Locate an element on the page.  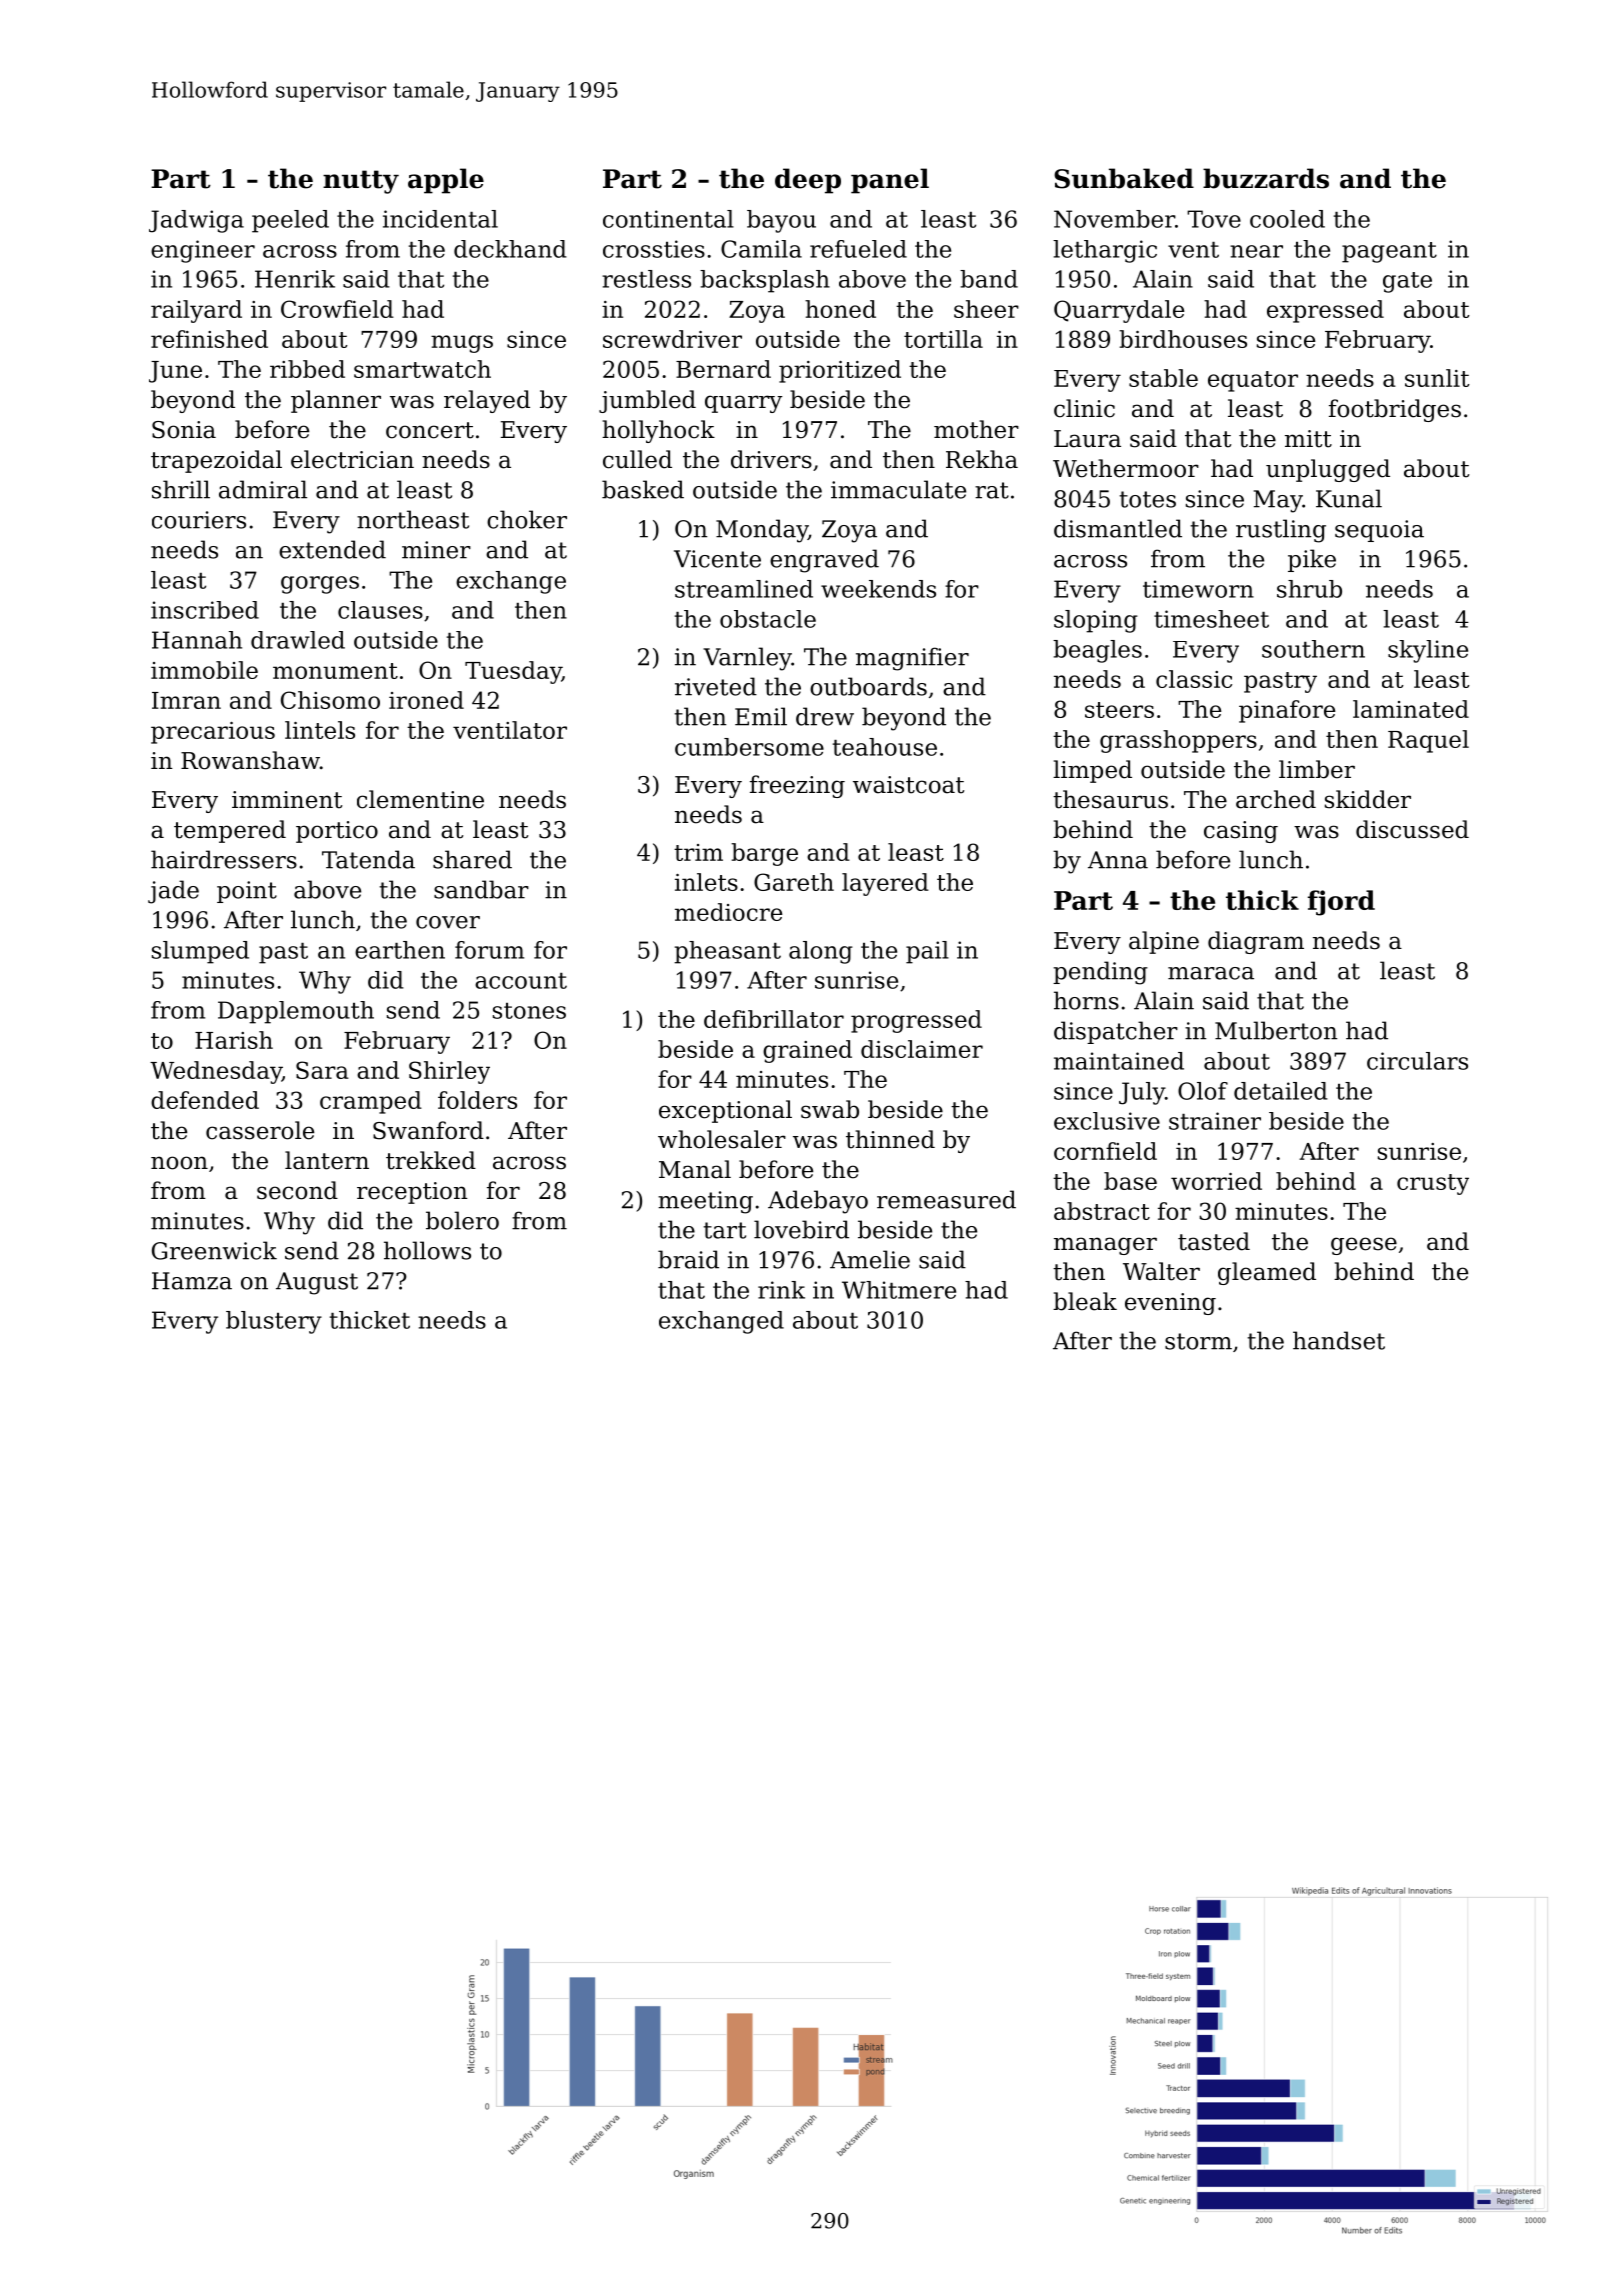
account is located at coordinates (521, 981).
